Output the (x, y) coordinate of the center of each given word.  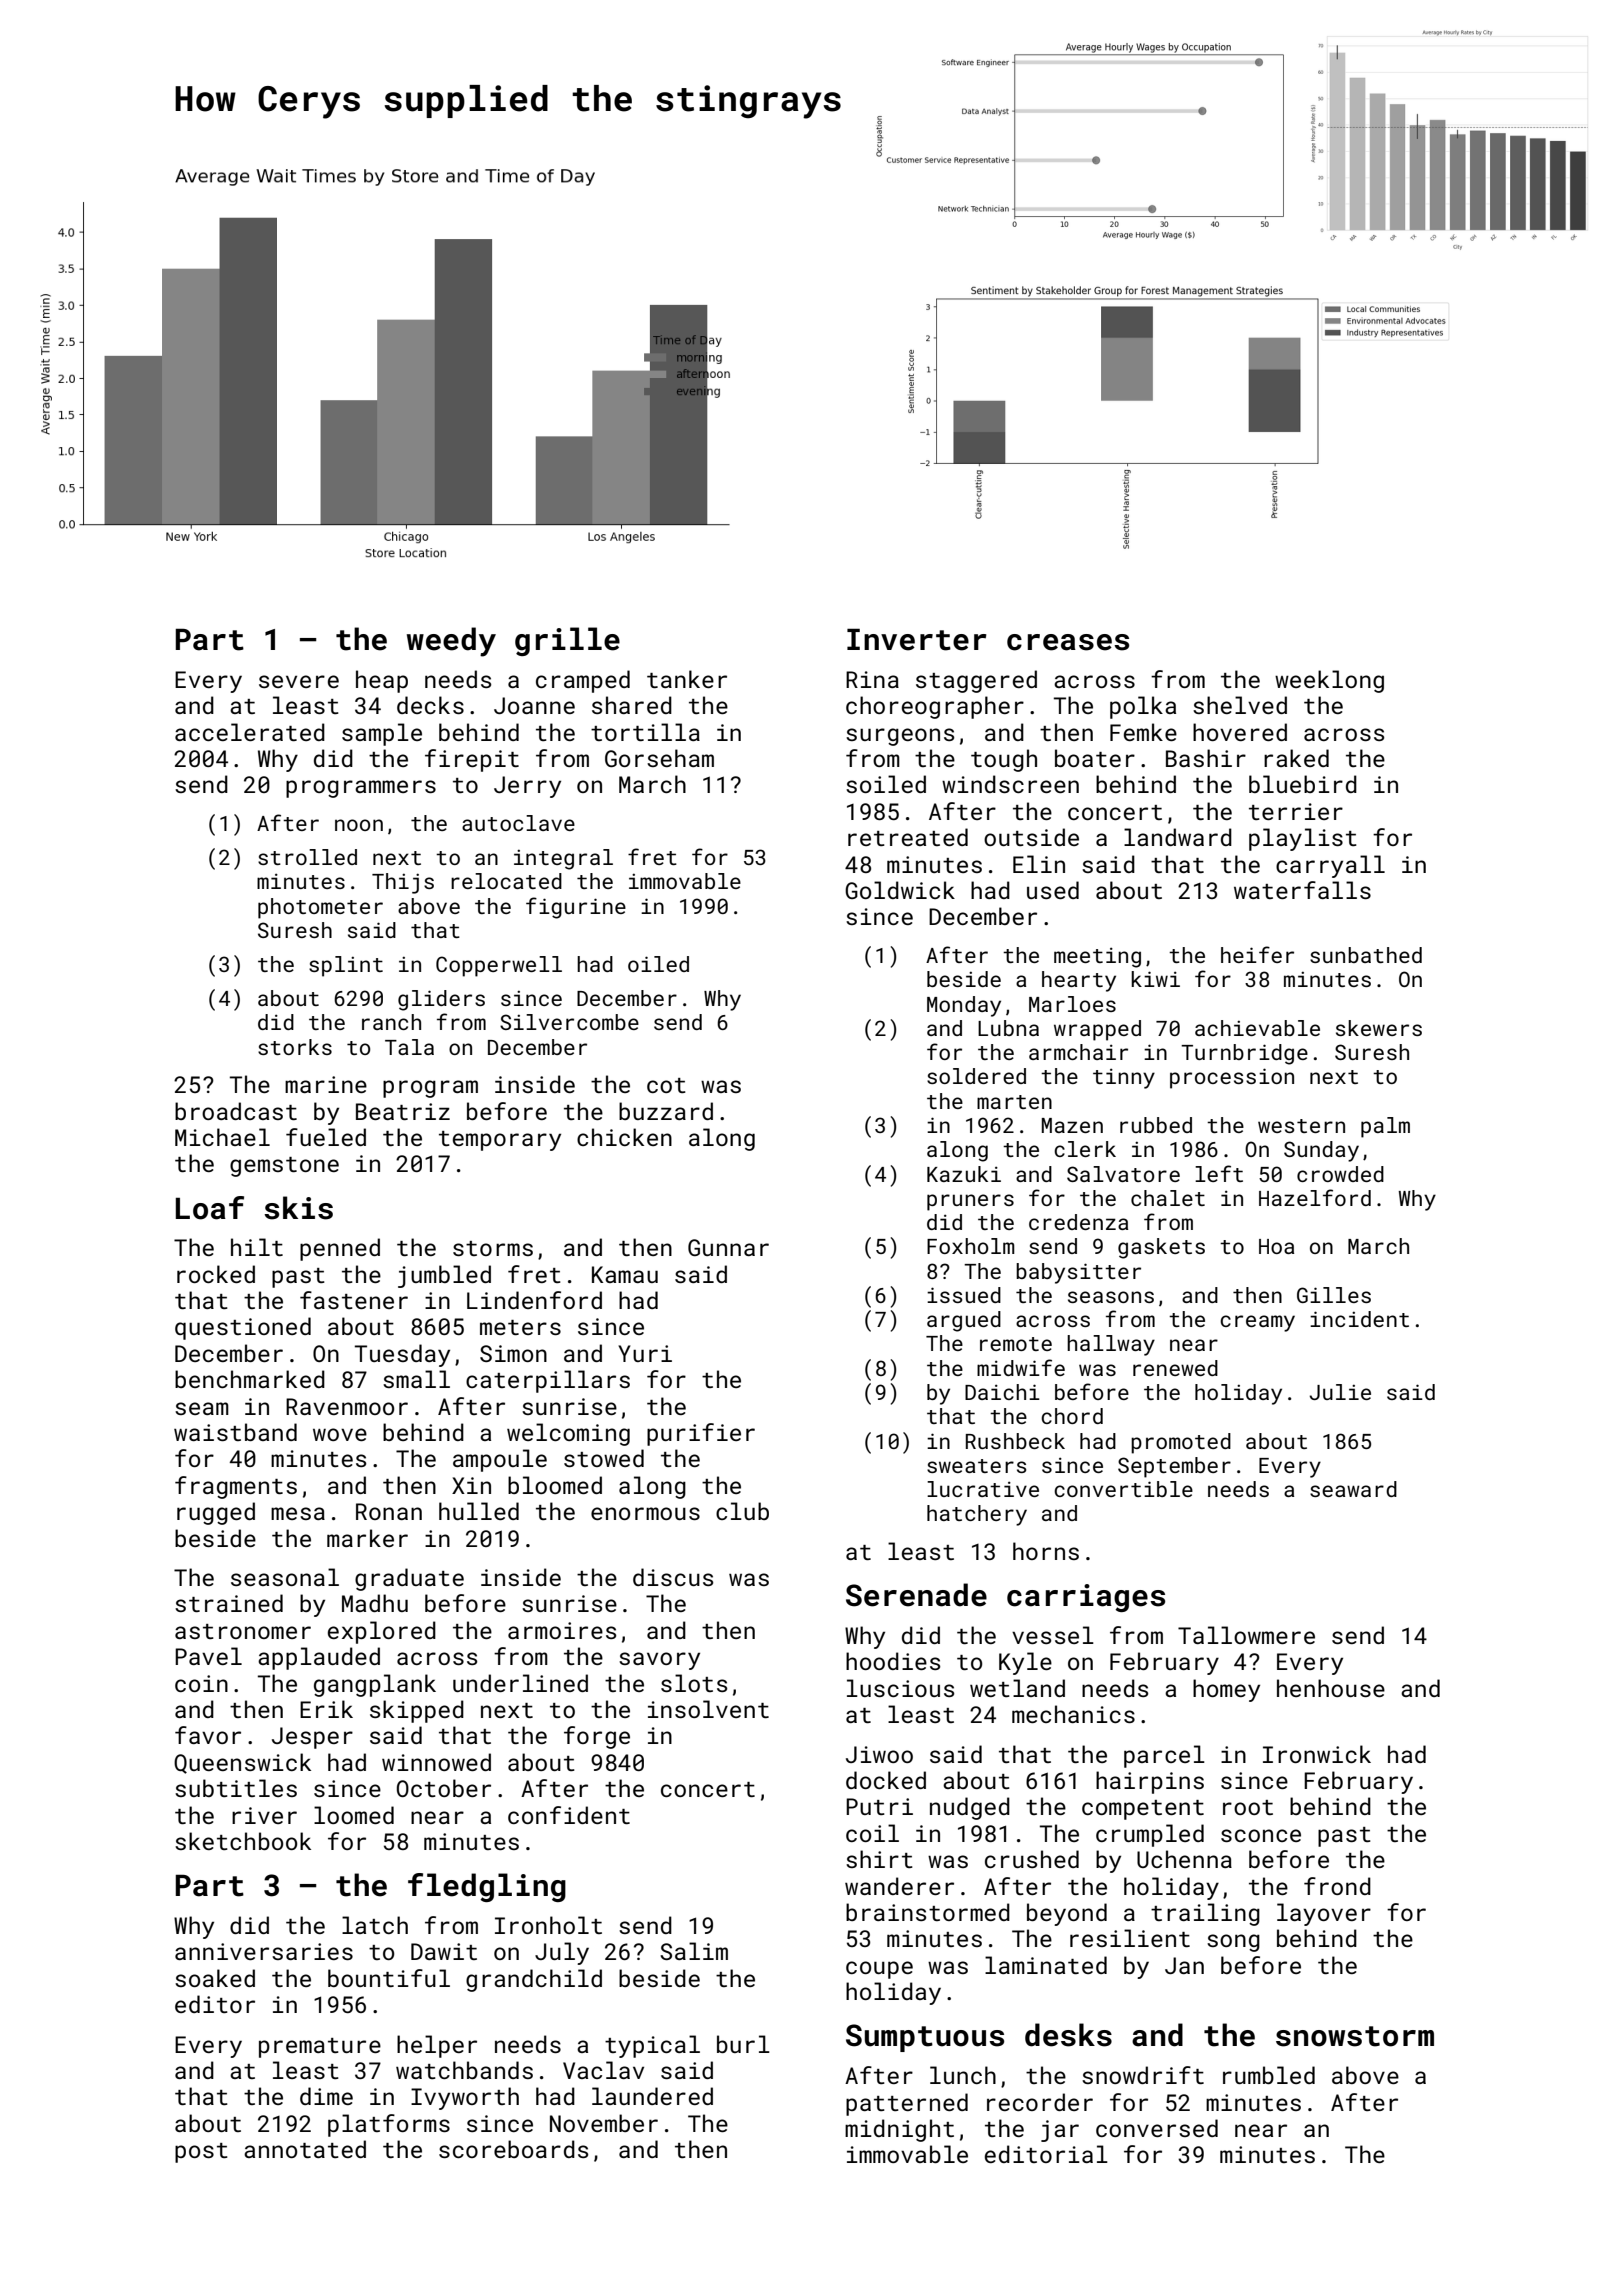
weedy (451, 642)
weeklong (1329, 681)
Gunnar (728, 1247)
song (1233, 1943)
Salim (694, 1951)
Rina (872, 679)
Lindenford (534, 1300)
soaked (215, 1978)
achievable (1257, 1028)
